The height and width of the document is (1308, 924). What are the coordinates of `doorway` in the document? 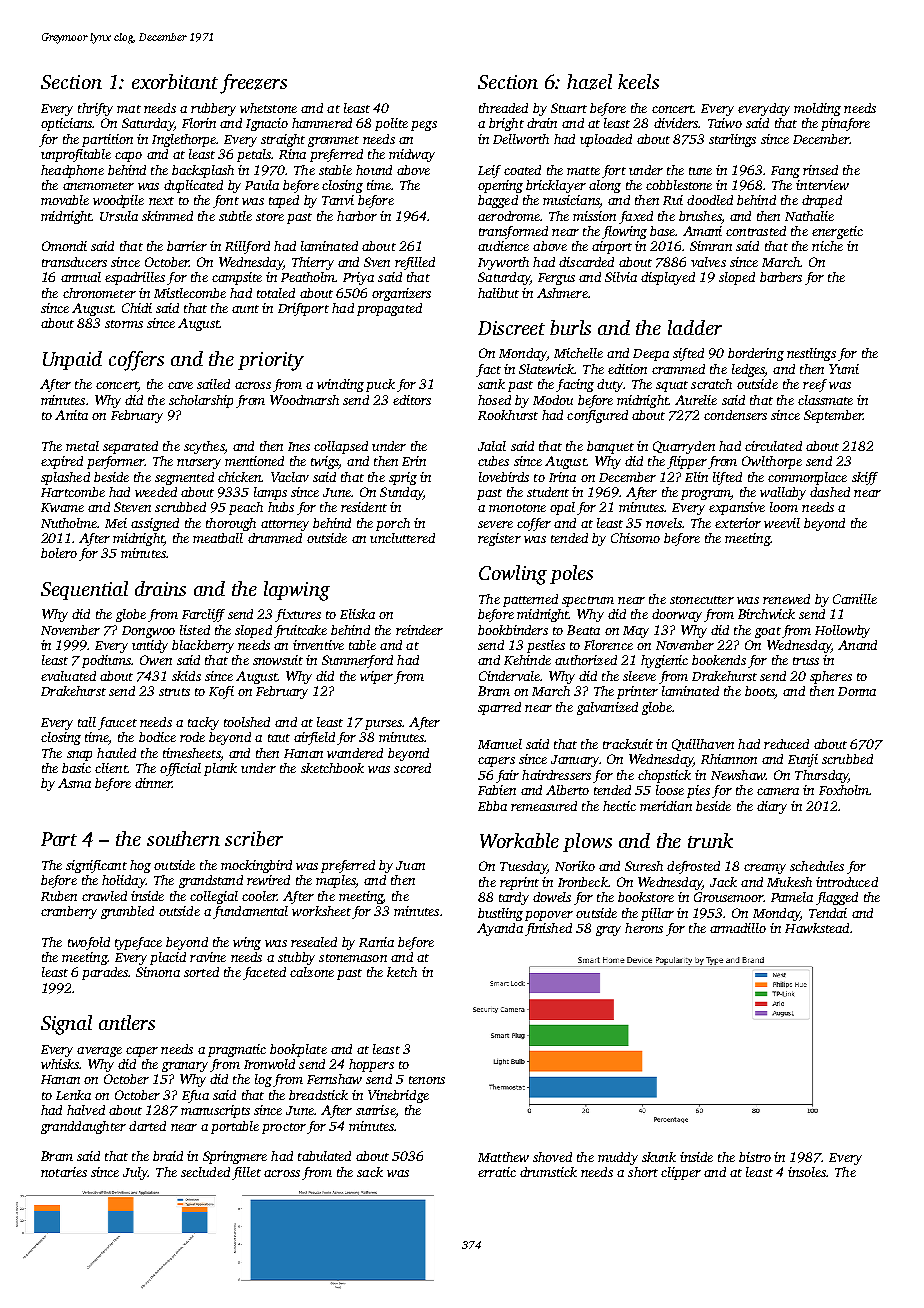 It's located at (677, 615).
